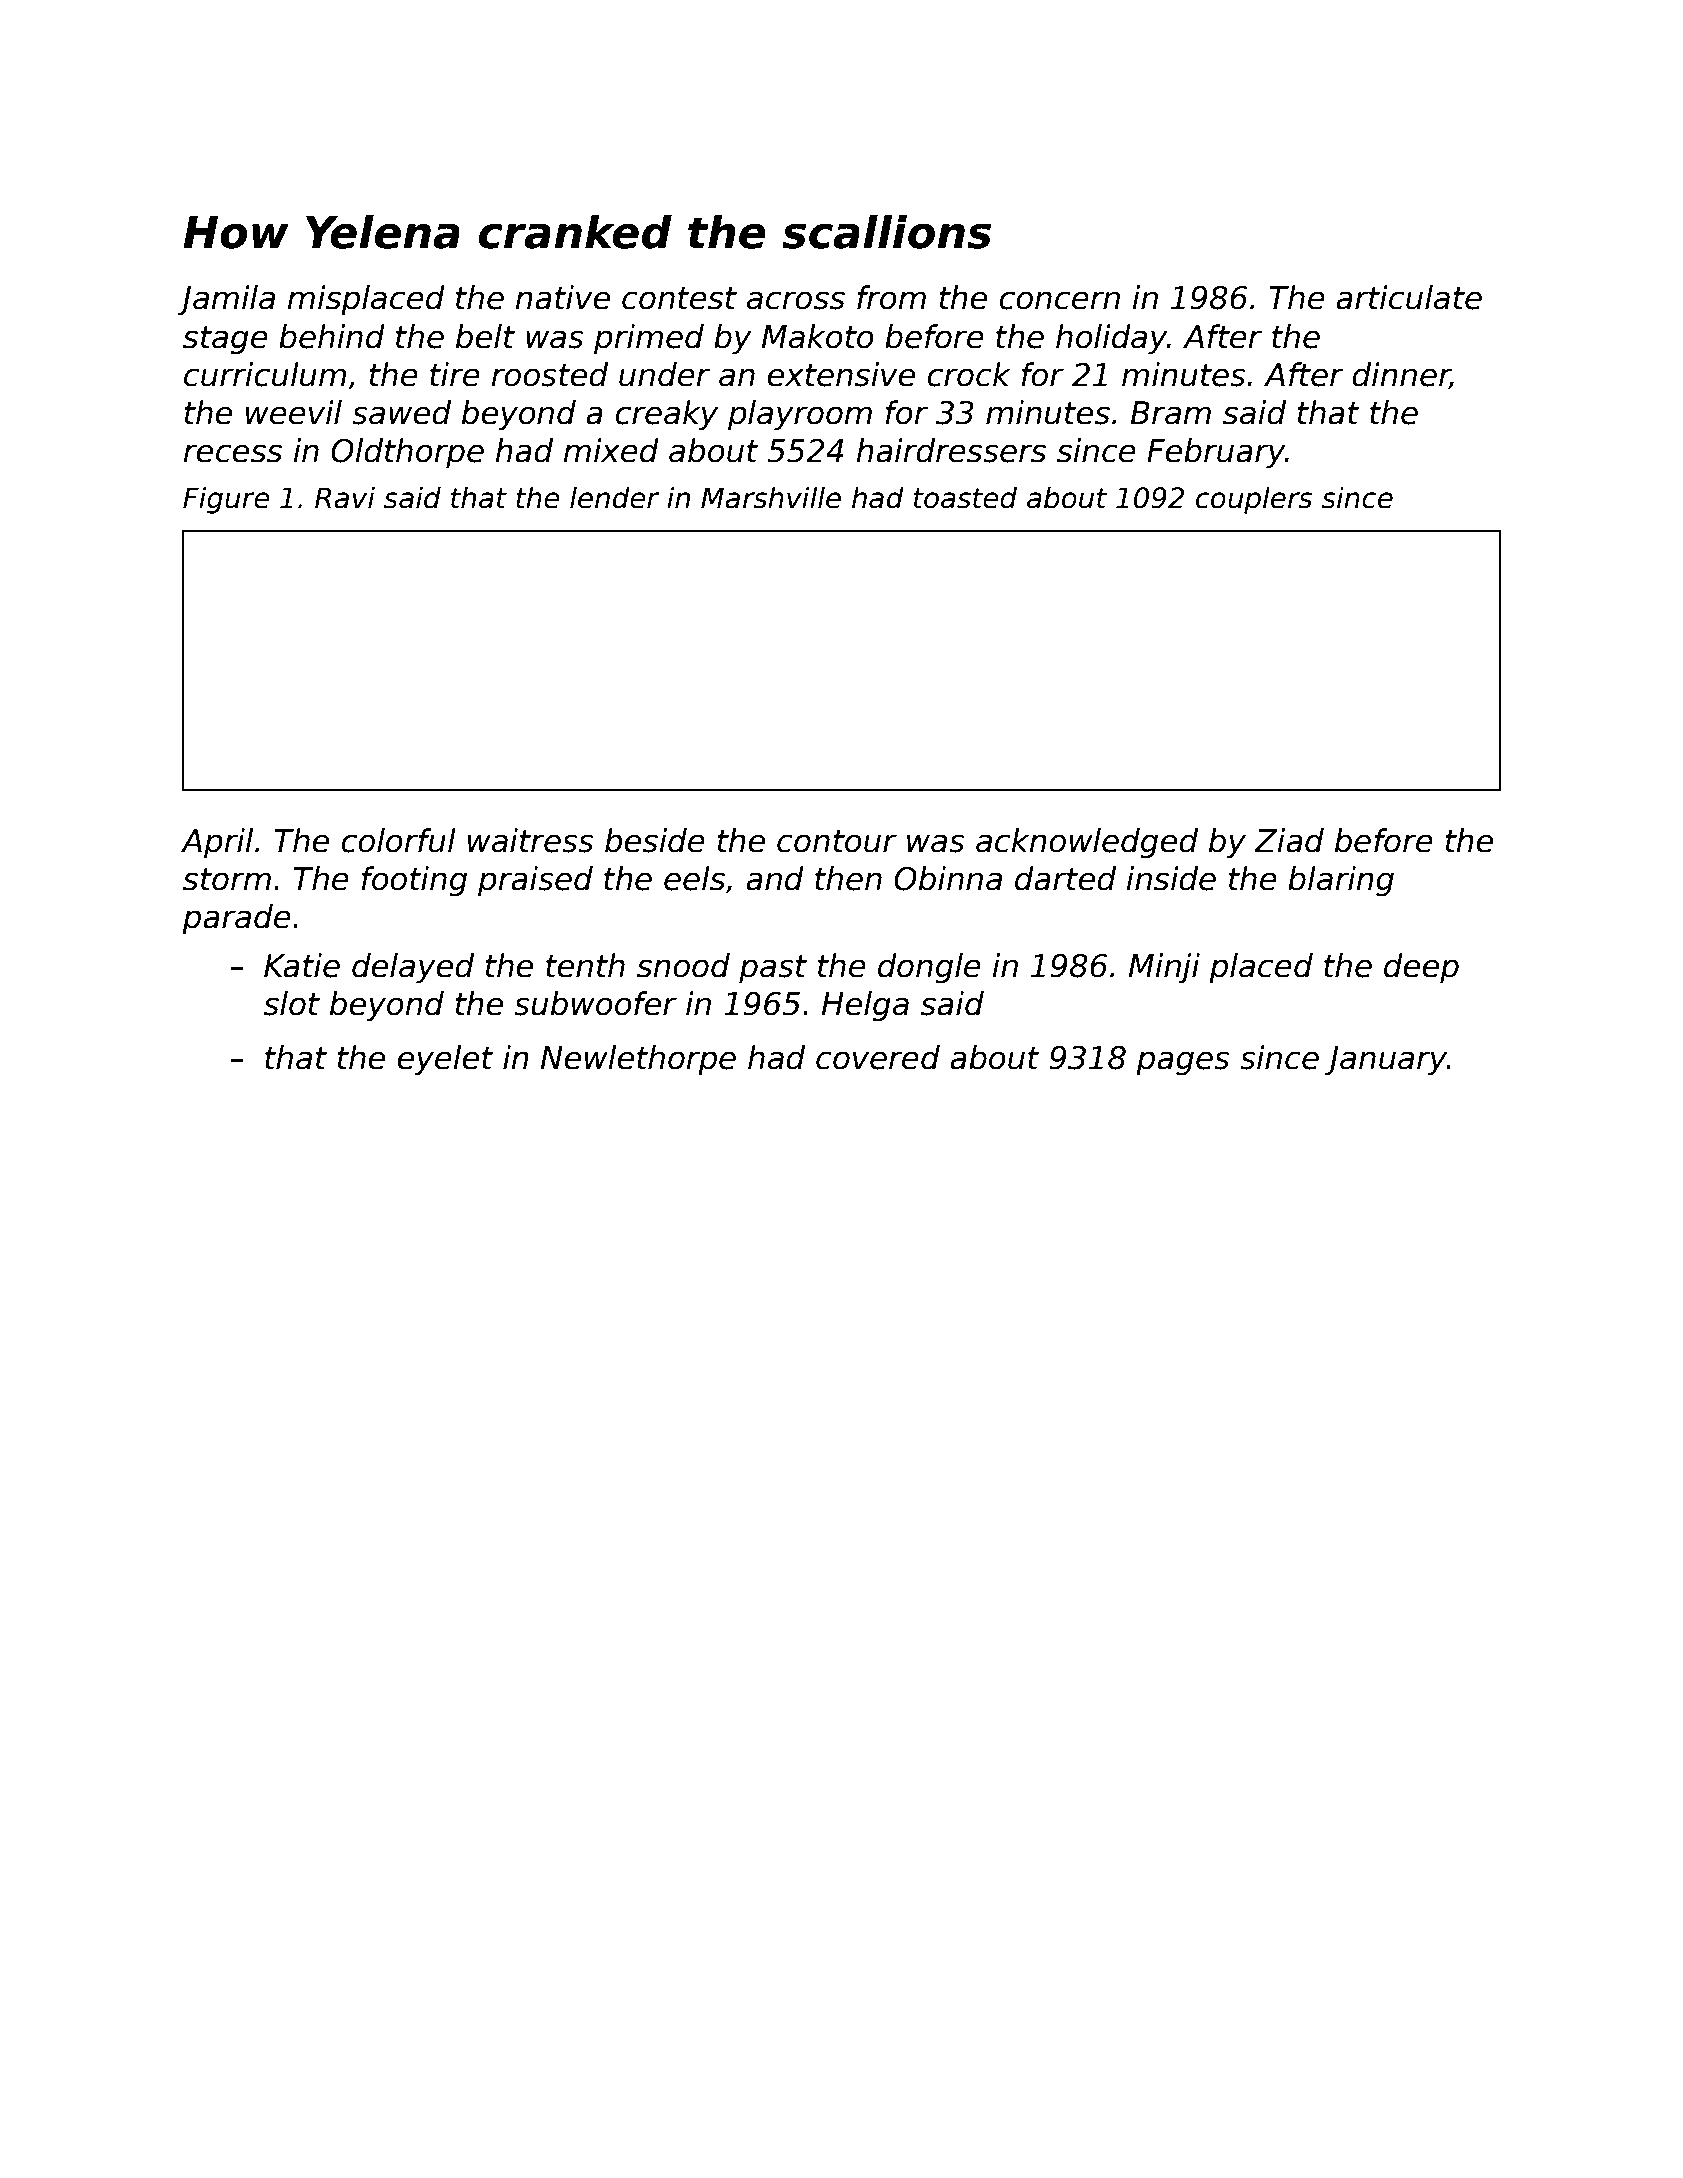 The height and width of the screenshot is (2178, 1683). I want to click on Ravi, so click(345, 497).
